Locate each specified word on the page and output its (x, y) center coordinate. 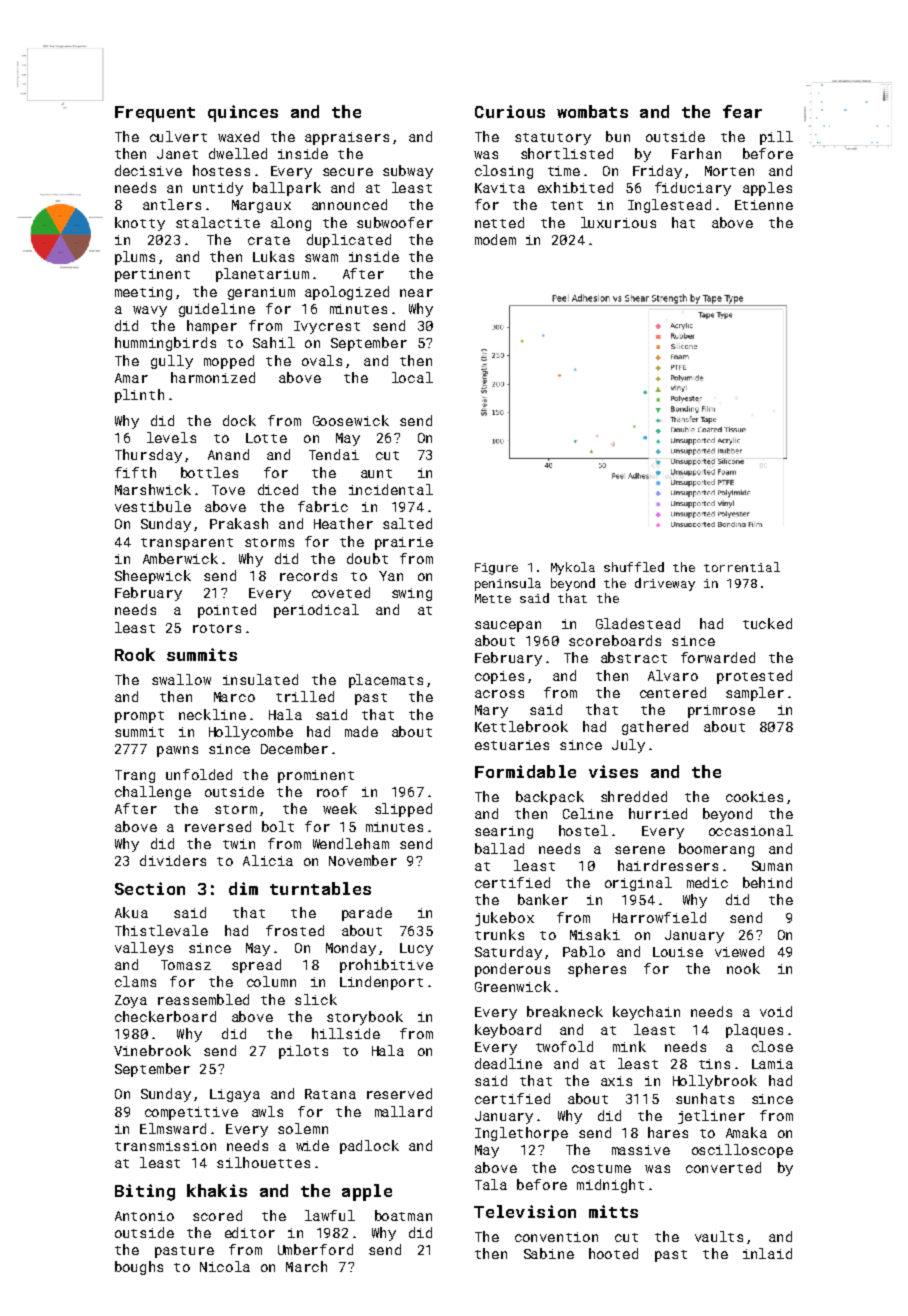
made (361, 731)
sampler (755, 694)
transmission (165, 1146)
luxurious (618, 222)
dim (243, 888)
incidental (391, 489)
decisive (148, 170)
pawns (177, 751)
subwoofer (395, 222)
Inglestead (669, 206)
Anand (228, 454)
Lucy (416, 949)
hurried (658, 813)
